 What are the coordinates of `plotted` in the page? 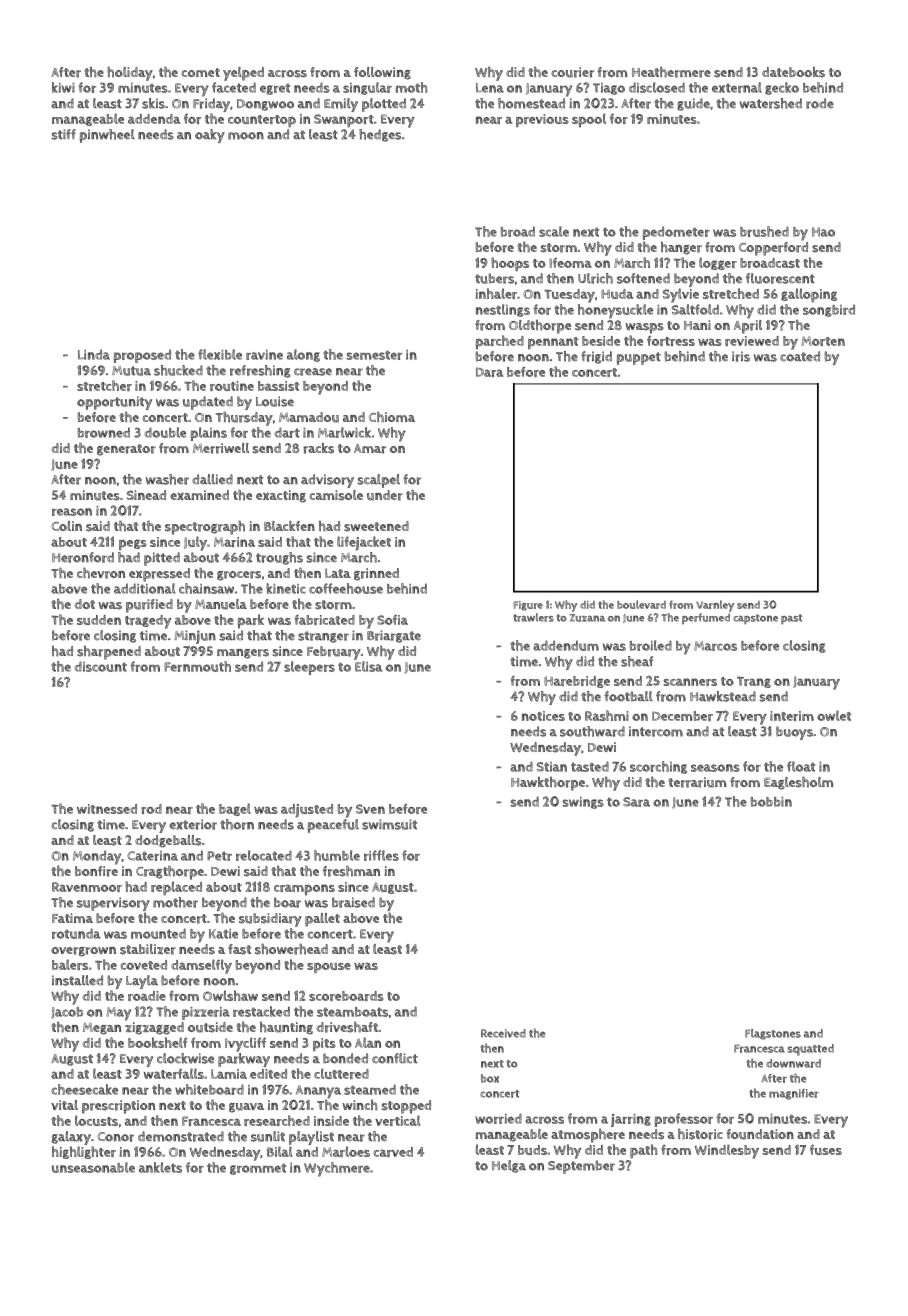 It's located at (384, 105).
